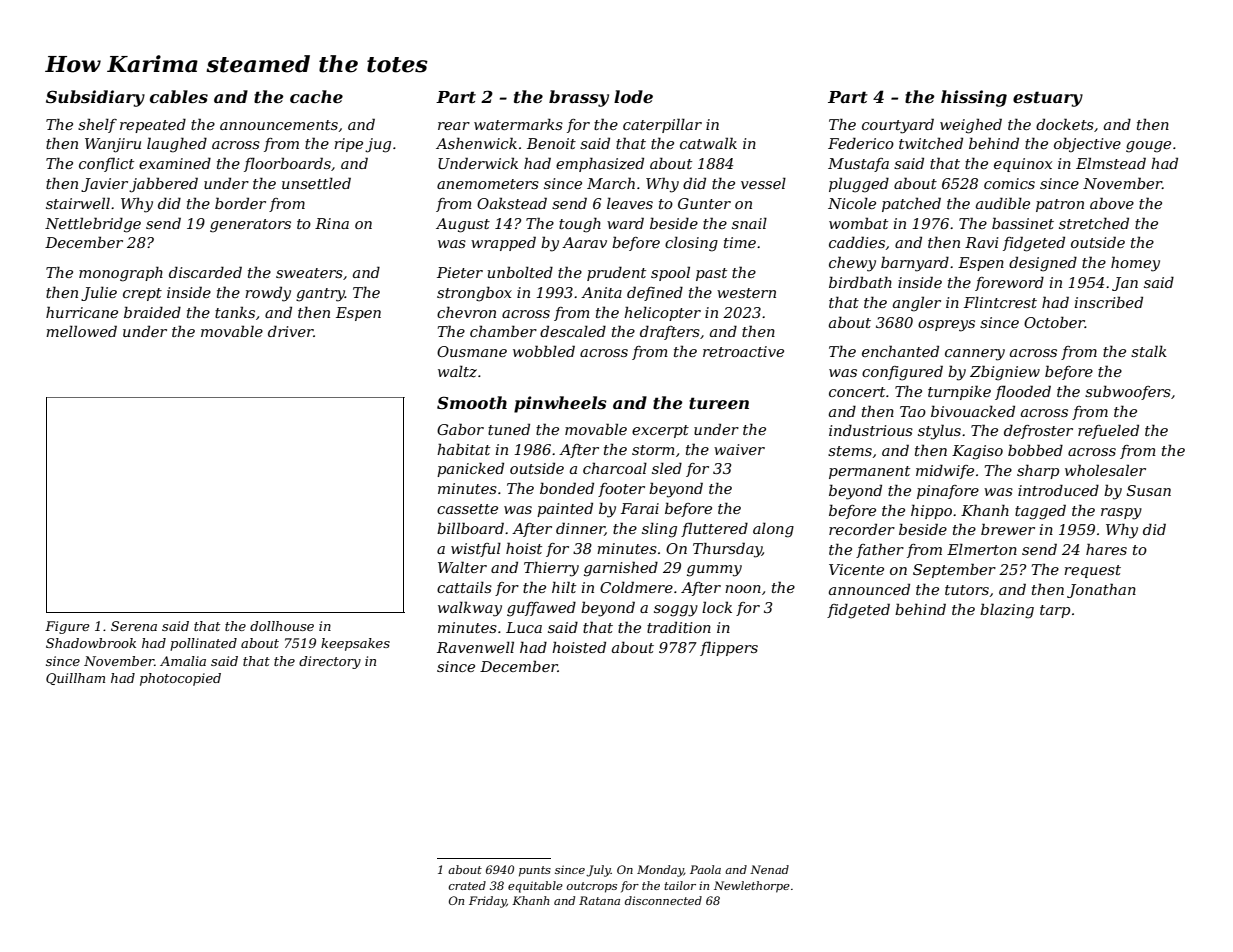 The width and height of the screenshot is (1233, 952). What do you see at coordinates (460, 429) in the screenshot?
I see `Gabor` at bounding box center [460, 429].
